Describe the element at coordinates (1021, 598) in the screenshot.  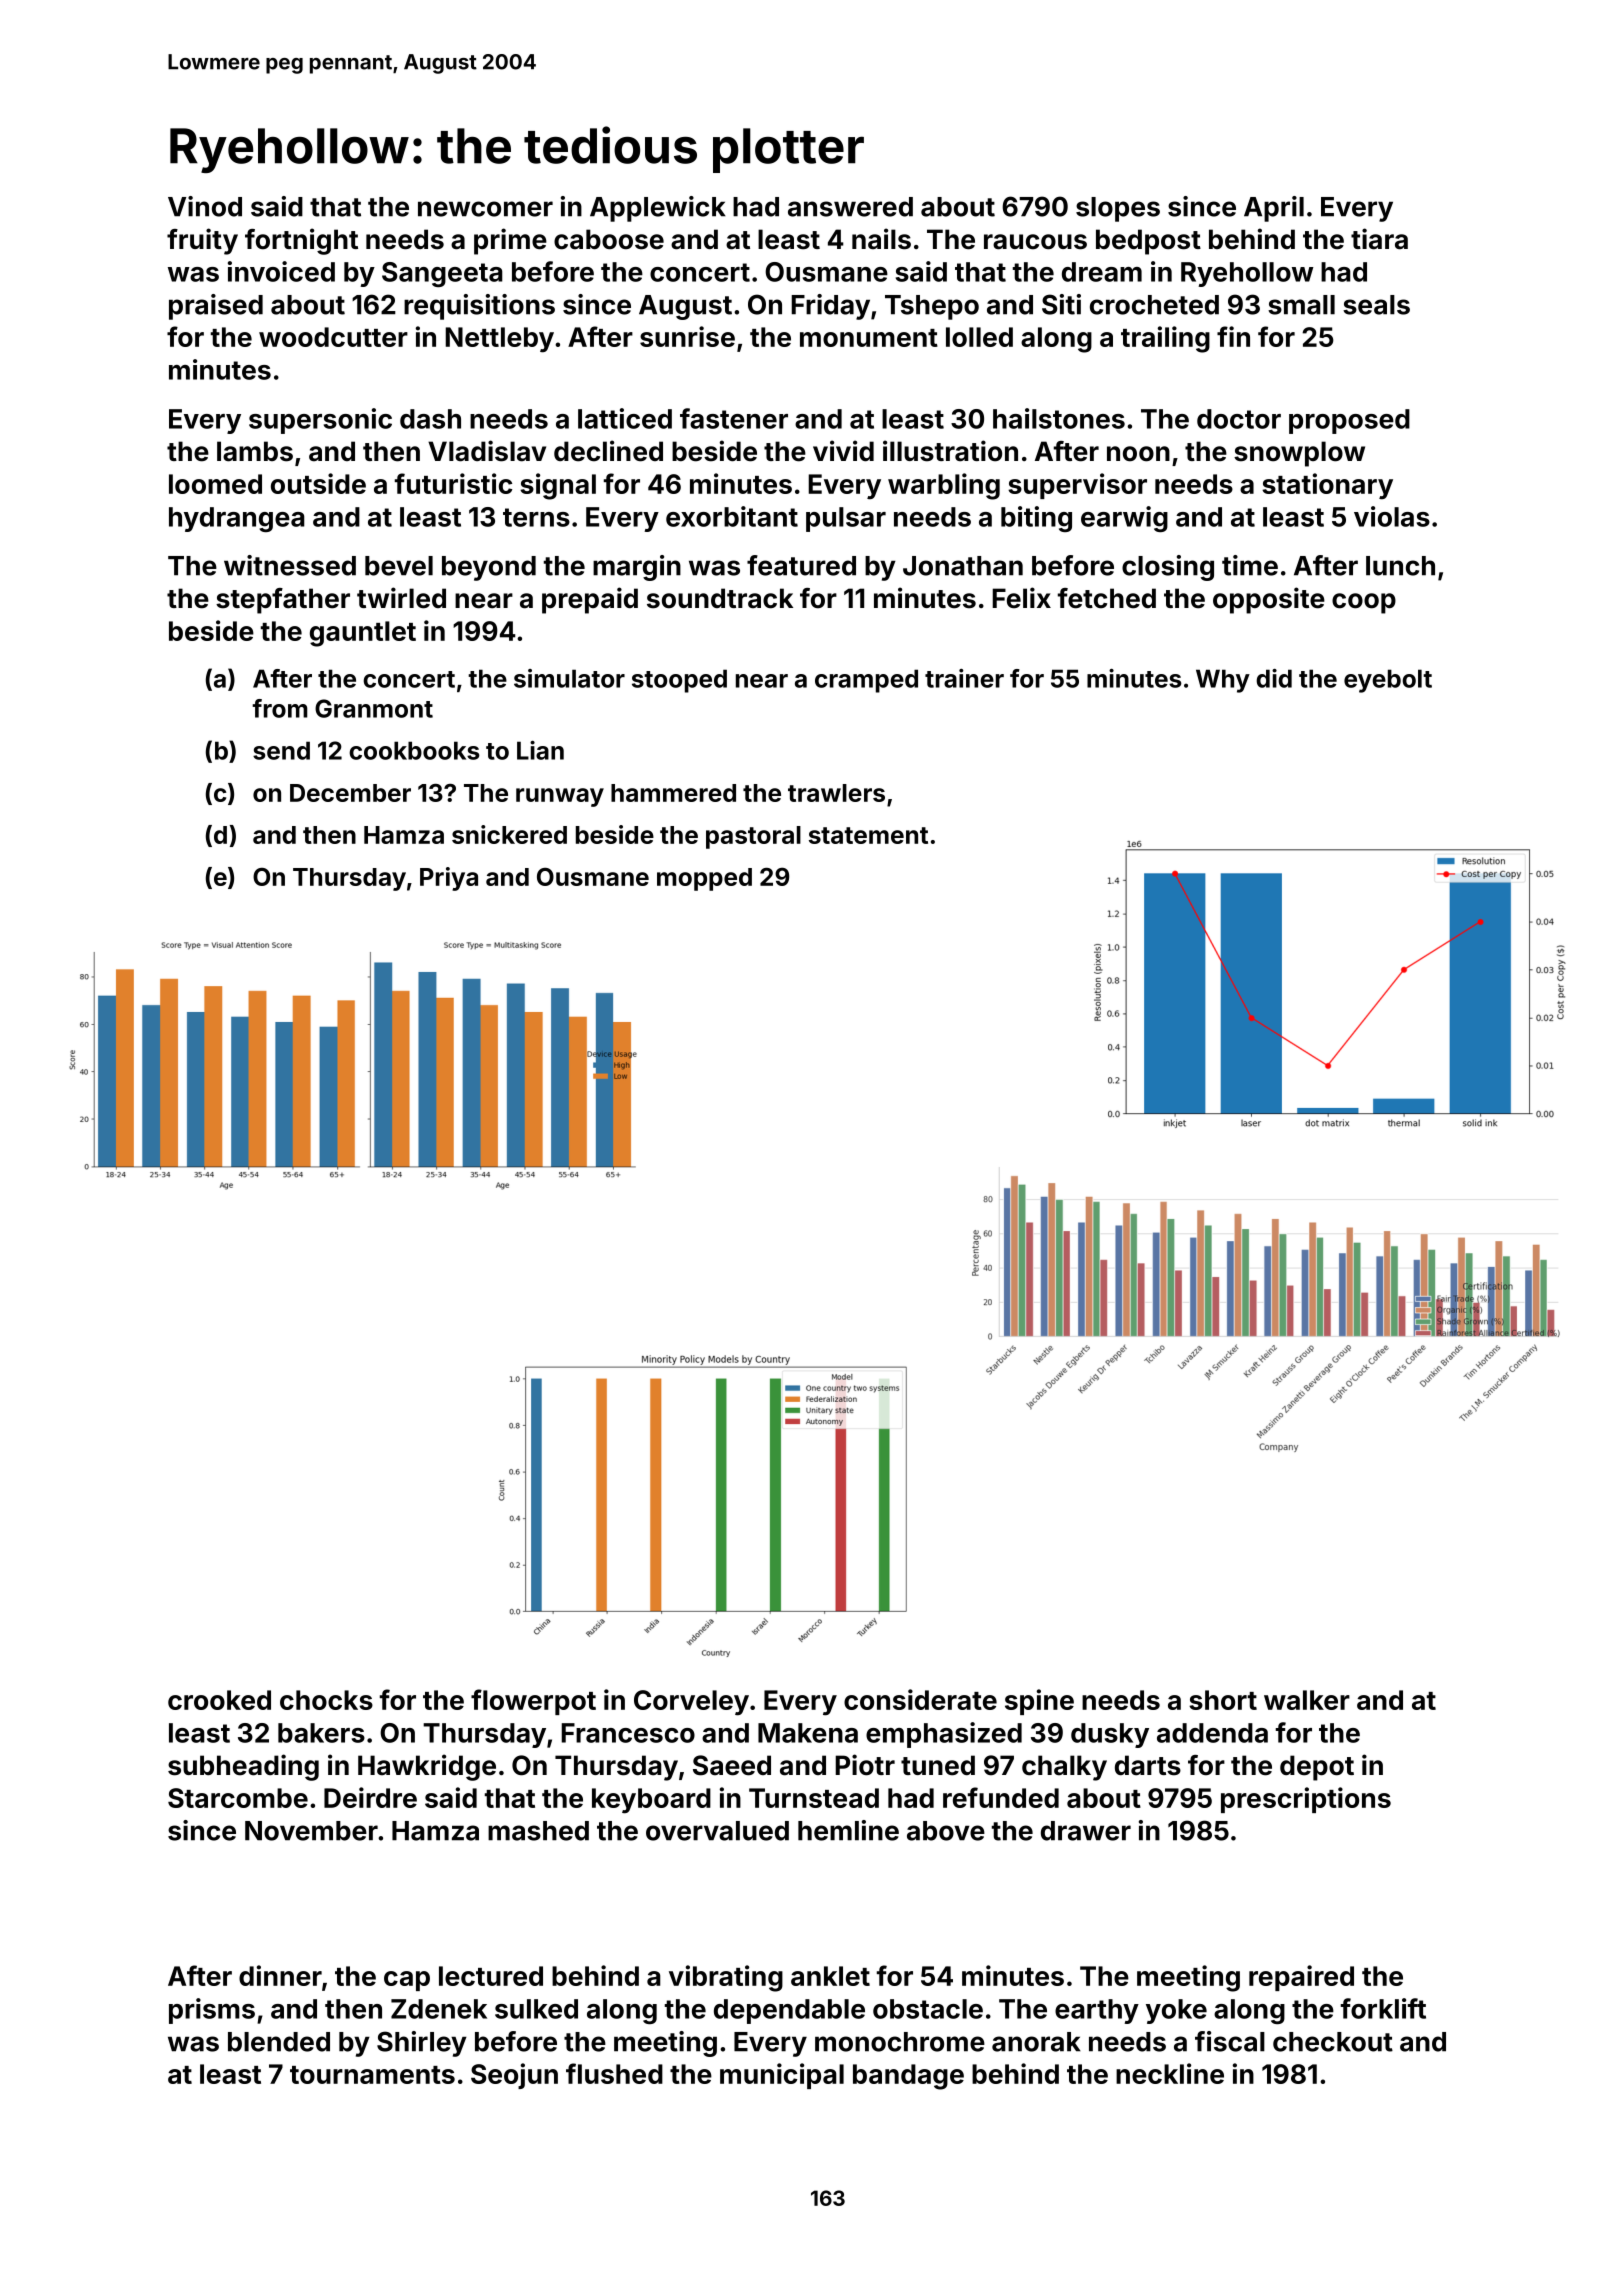
I see `Felix` at that location.
